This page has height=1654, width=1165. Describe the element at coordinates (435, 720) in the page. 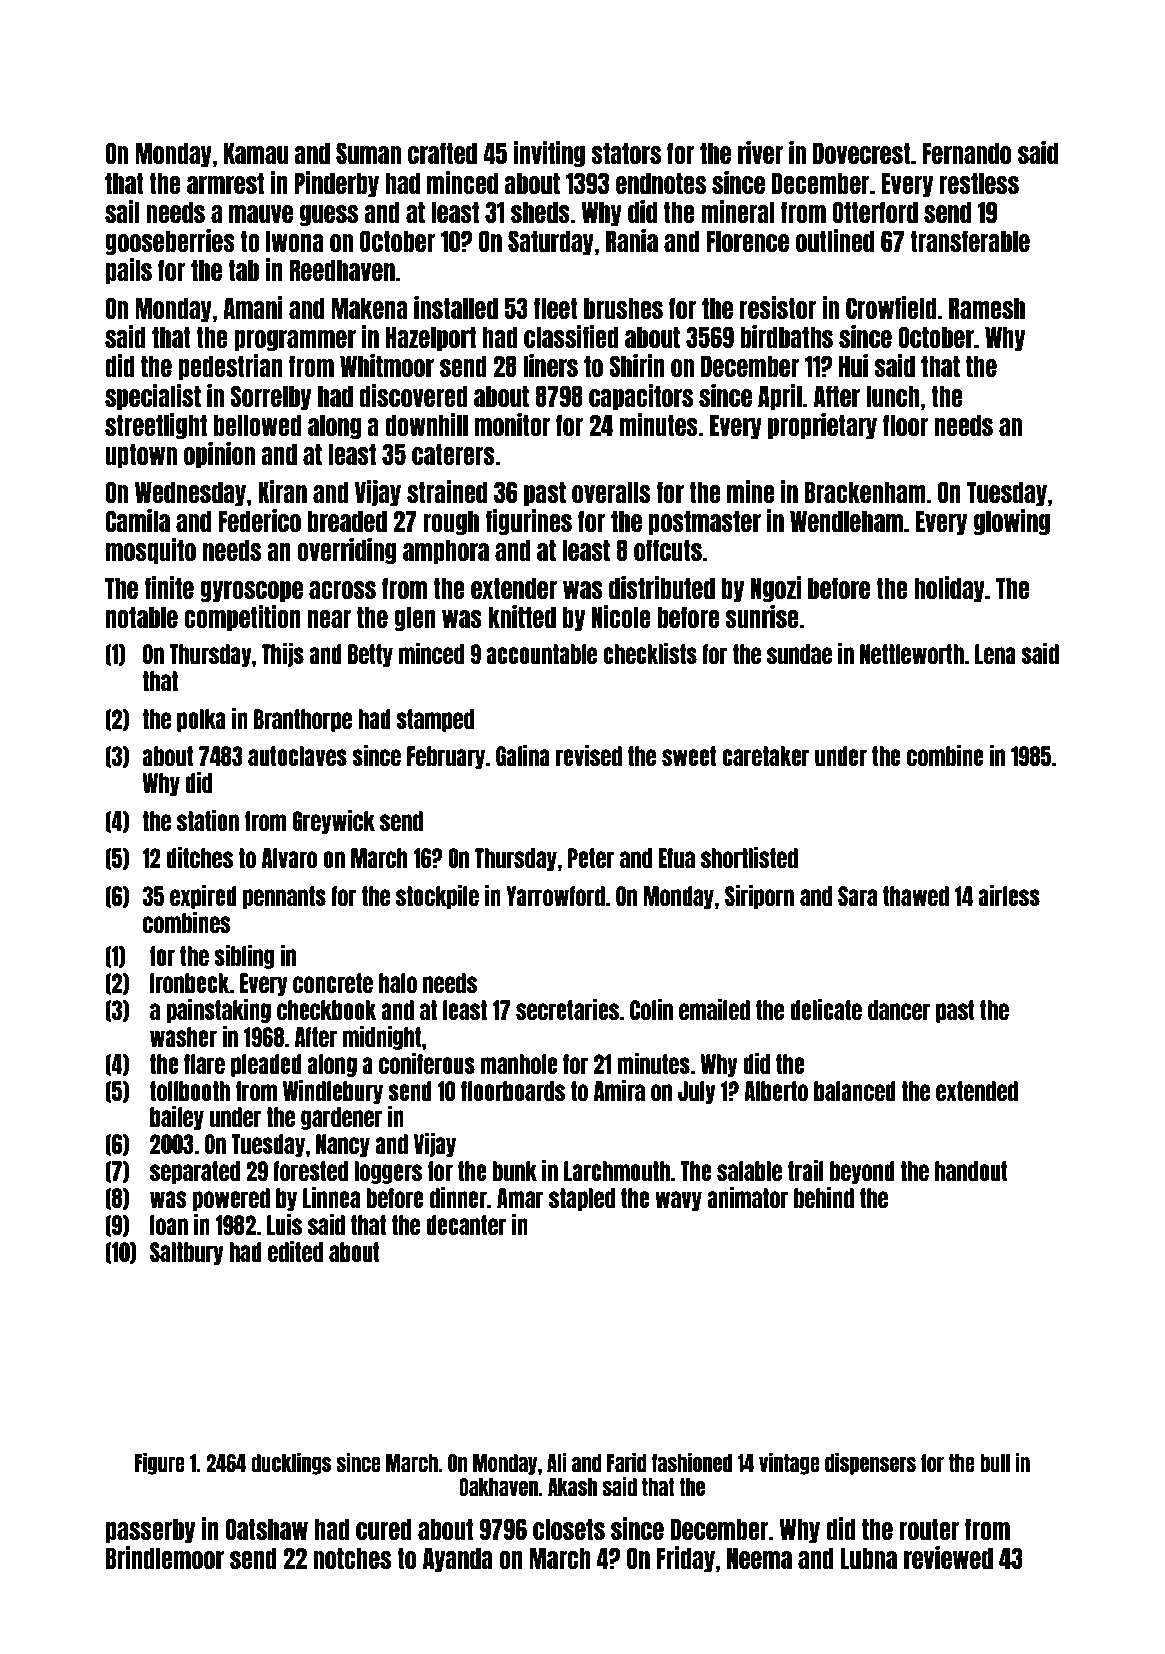

I see `stamped` at that location.
